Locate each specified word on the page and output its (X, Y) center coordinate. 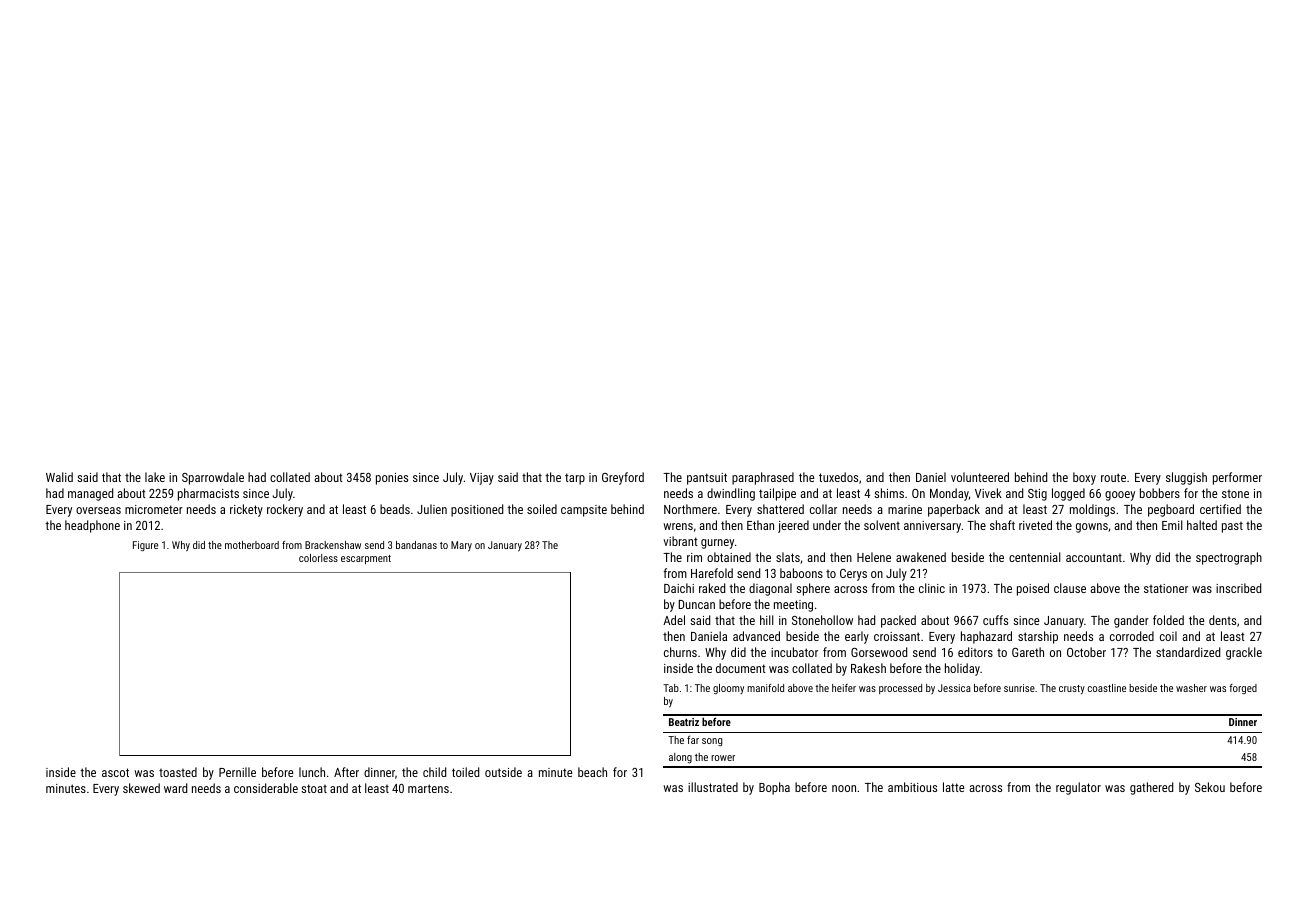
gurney (717, 544)
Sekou (1210, 787)
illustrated (713, 787)
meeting (793, 606)
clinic (932, 588)
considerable (266, 788)
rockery (285, 510)
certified (1220, 509)
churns (680, 652)
